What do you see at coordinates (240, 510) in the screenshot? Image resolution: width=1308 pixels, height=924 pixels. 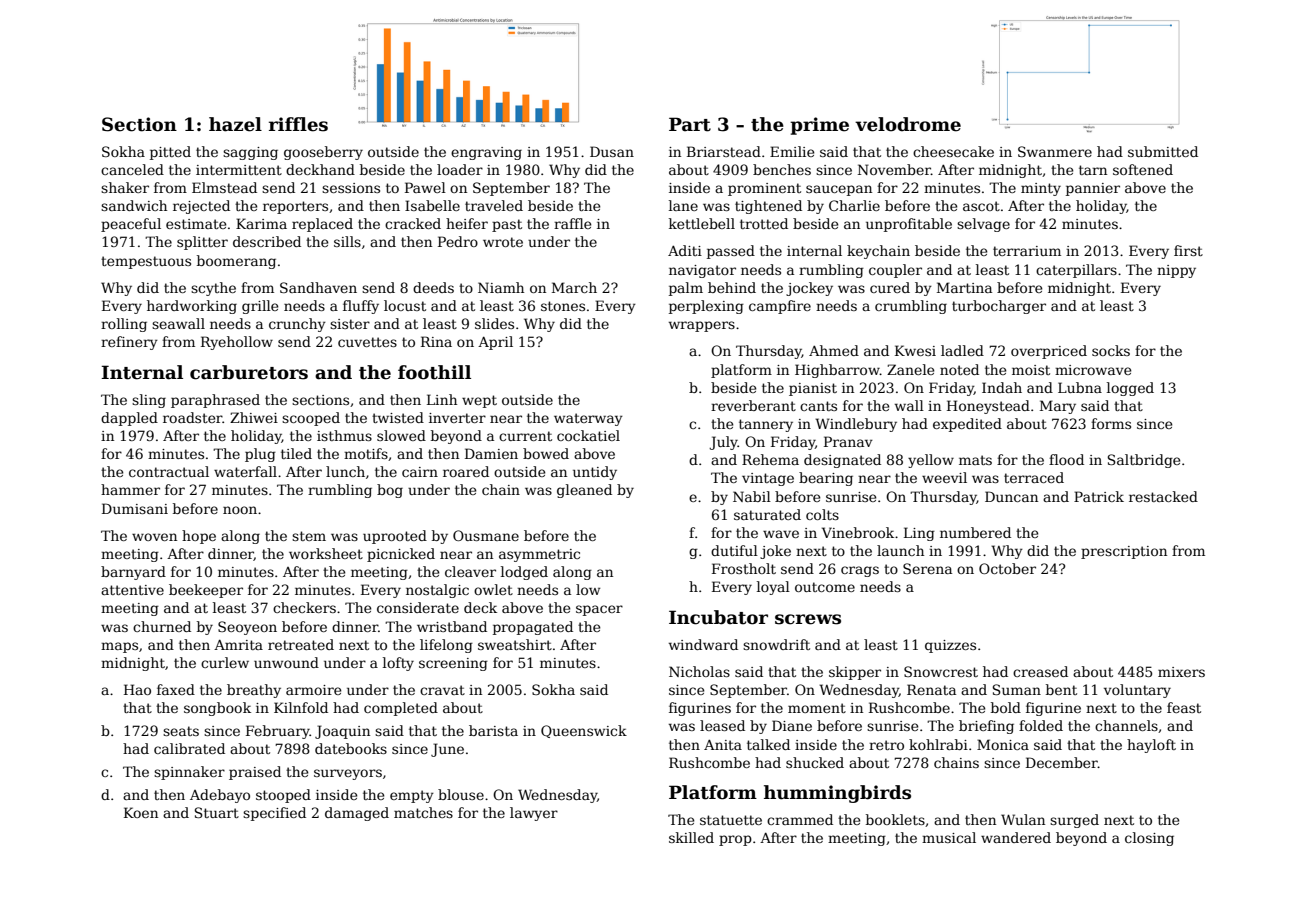 I see `noon` at bounding box center [240, 510].
